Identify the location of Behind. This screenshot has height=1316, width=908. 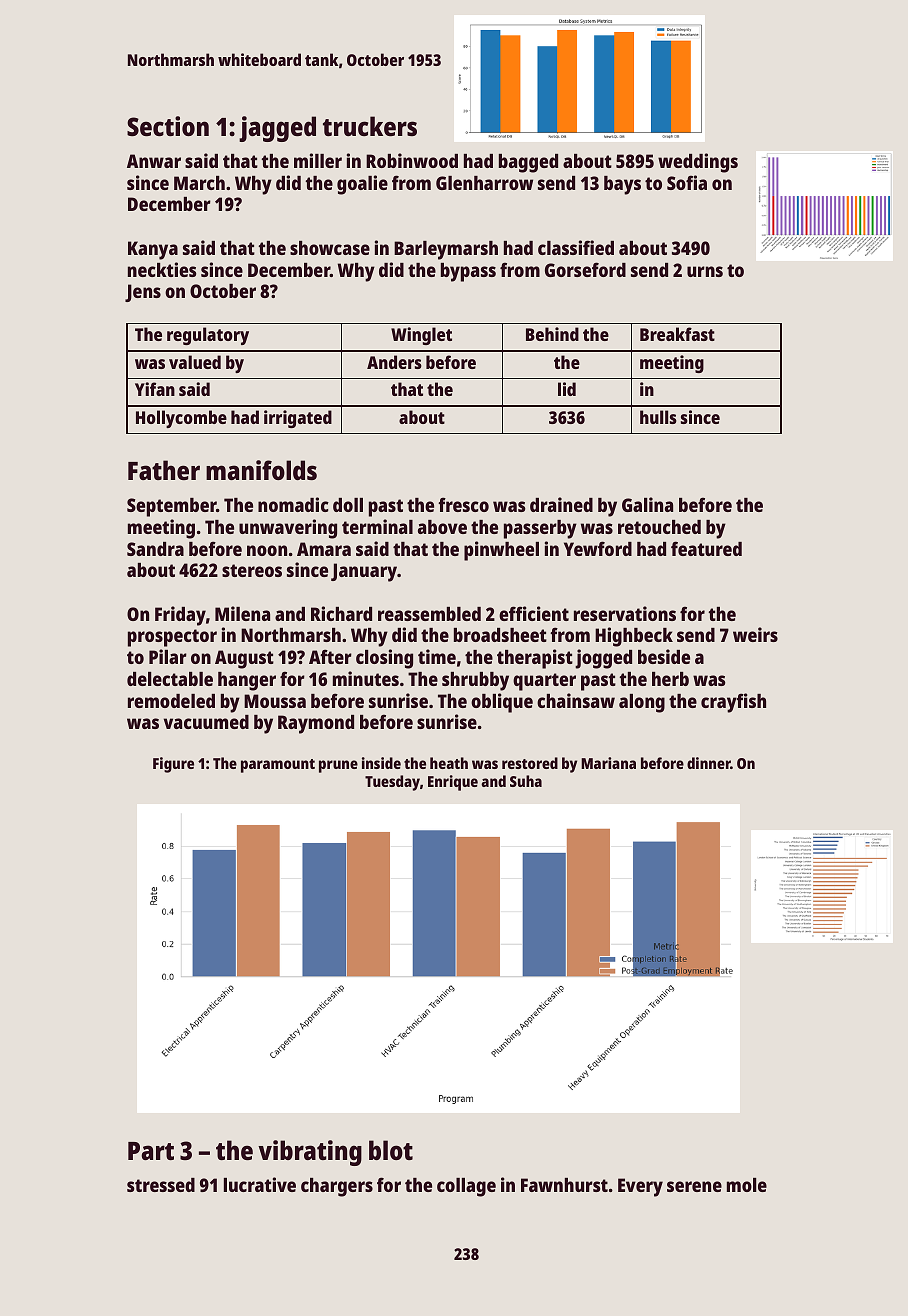
(552, 334).
